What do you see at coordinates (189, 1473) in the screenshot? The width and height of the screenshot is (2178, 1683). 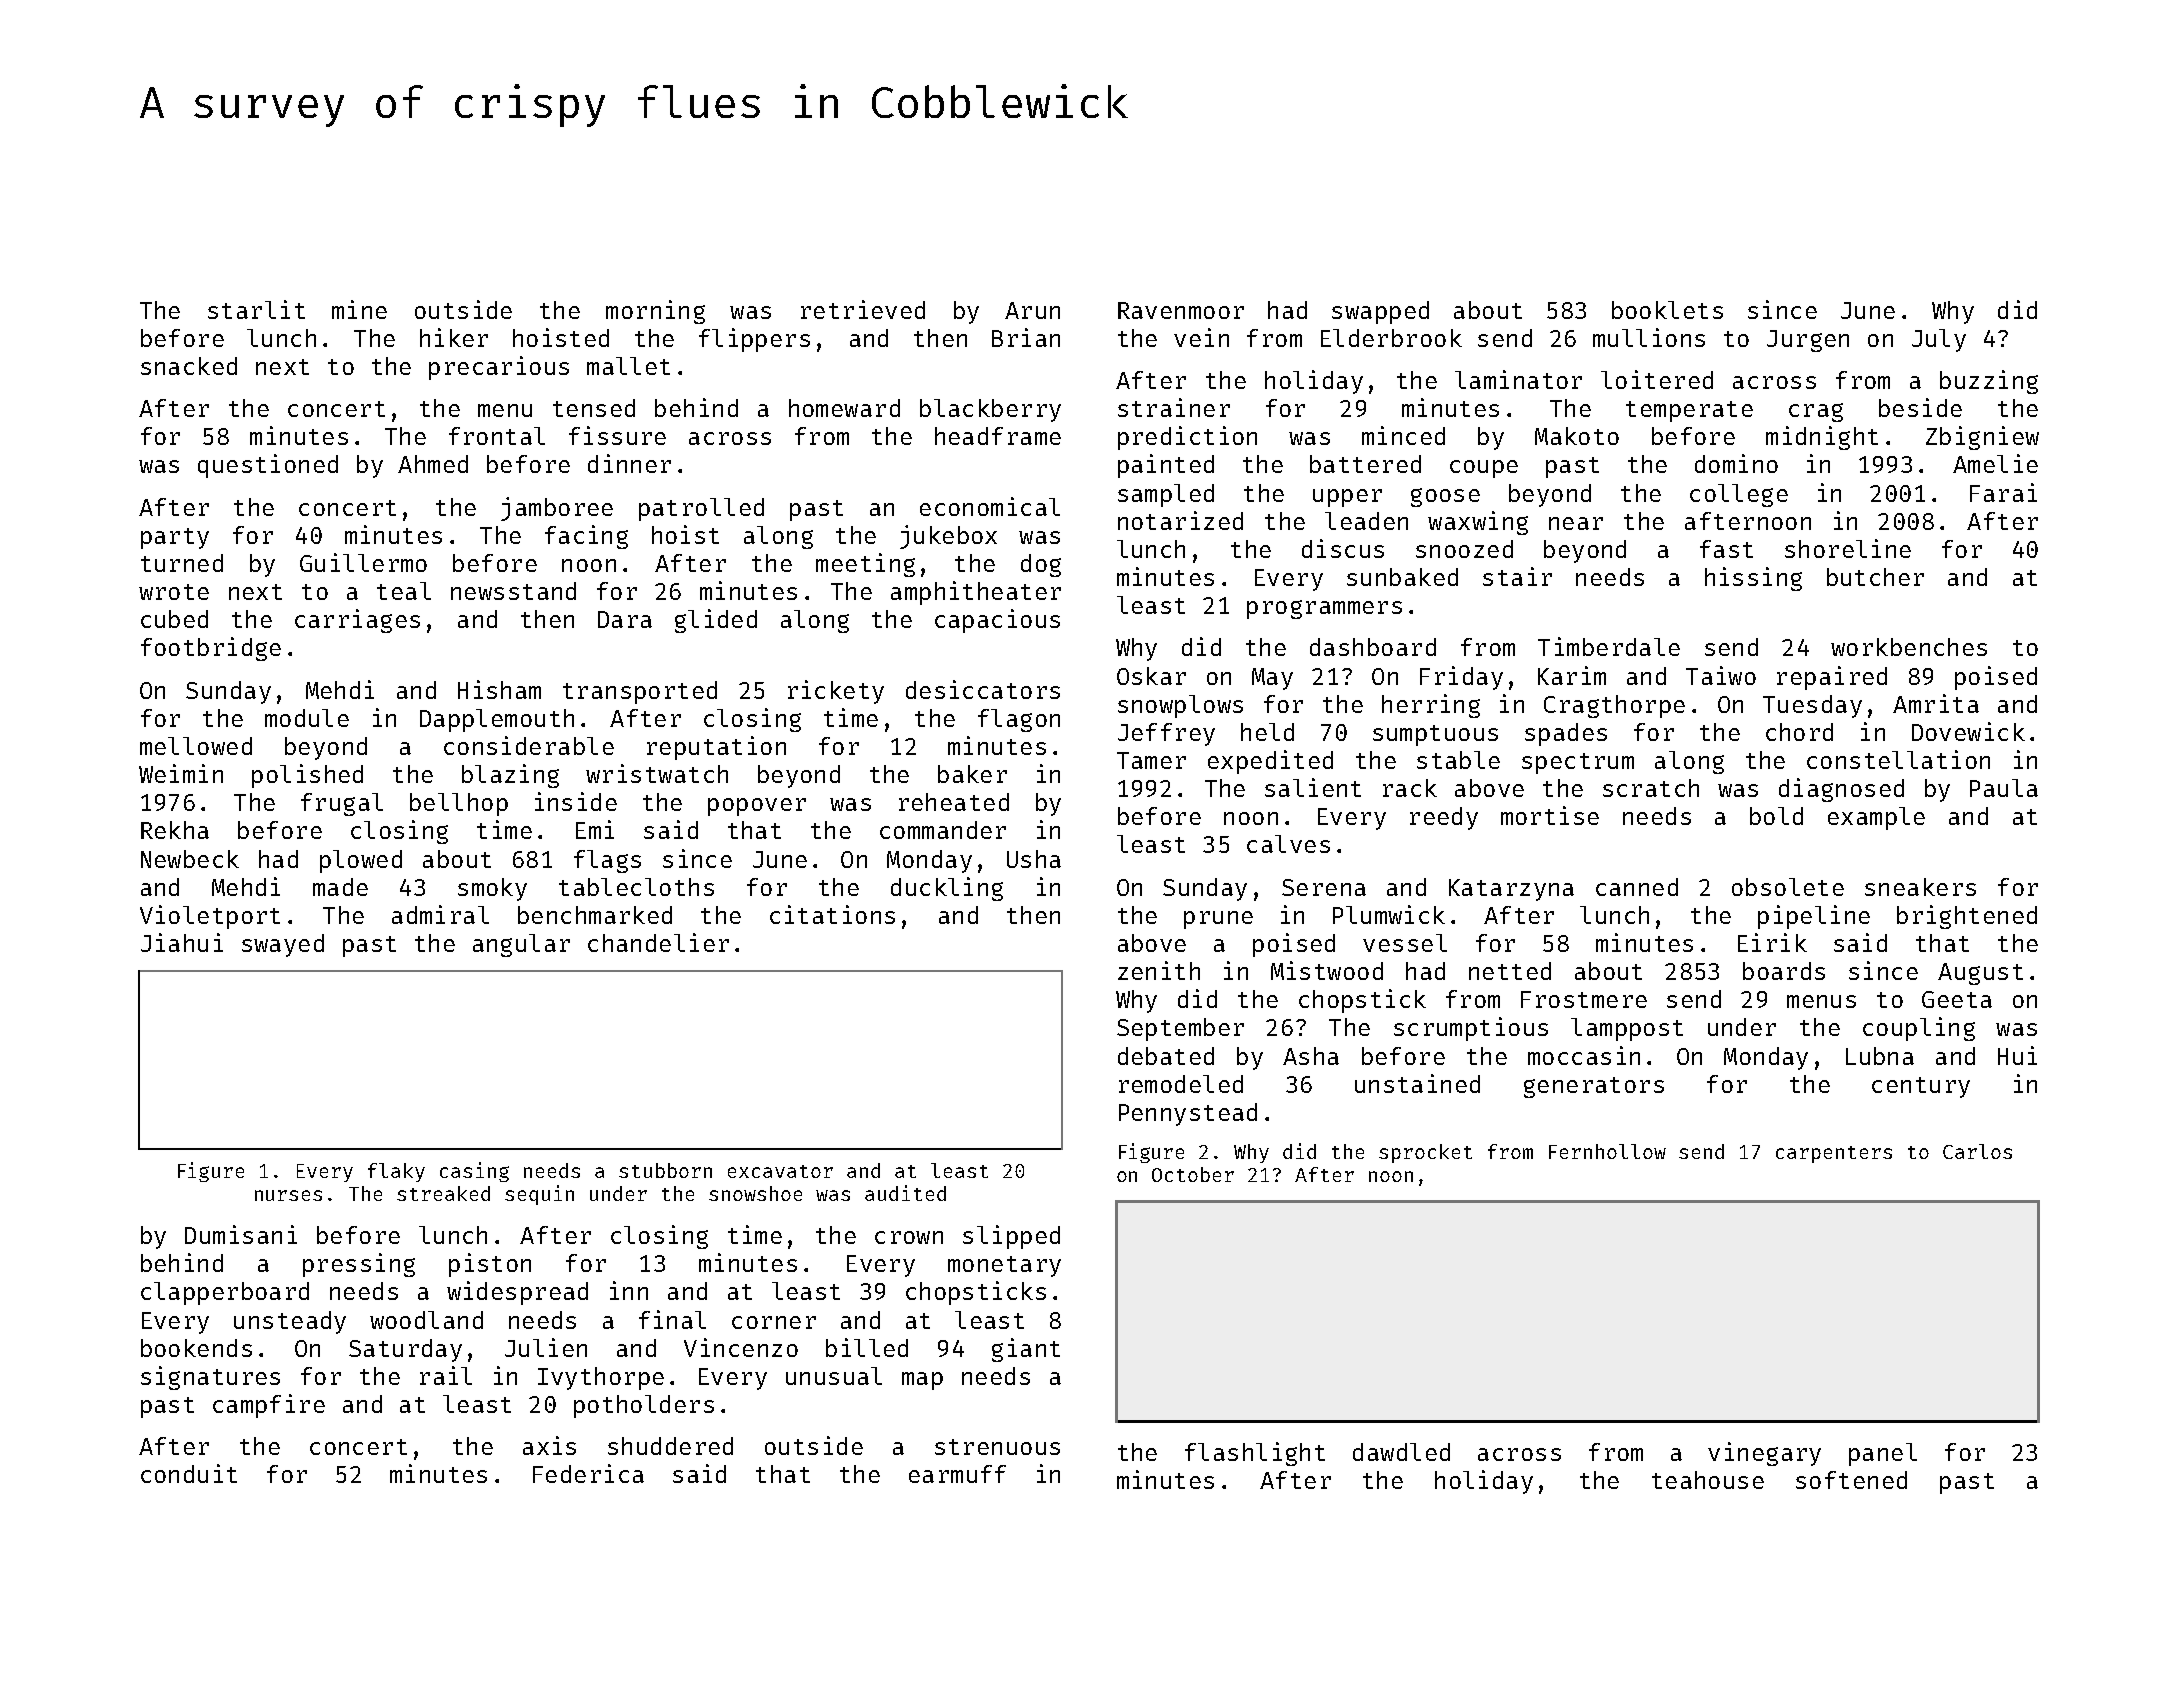 I see `conduit` at bounding box center [189, 1473].
